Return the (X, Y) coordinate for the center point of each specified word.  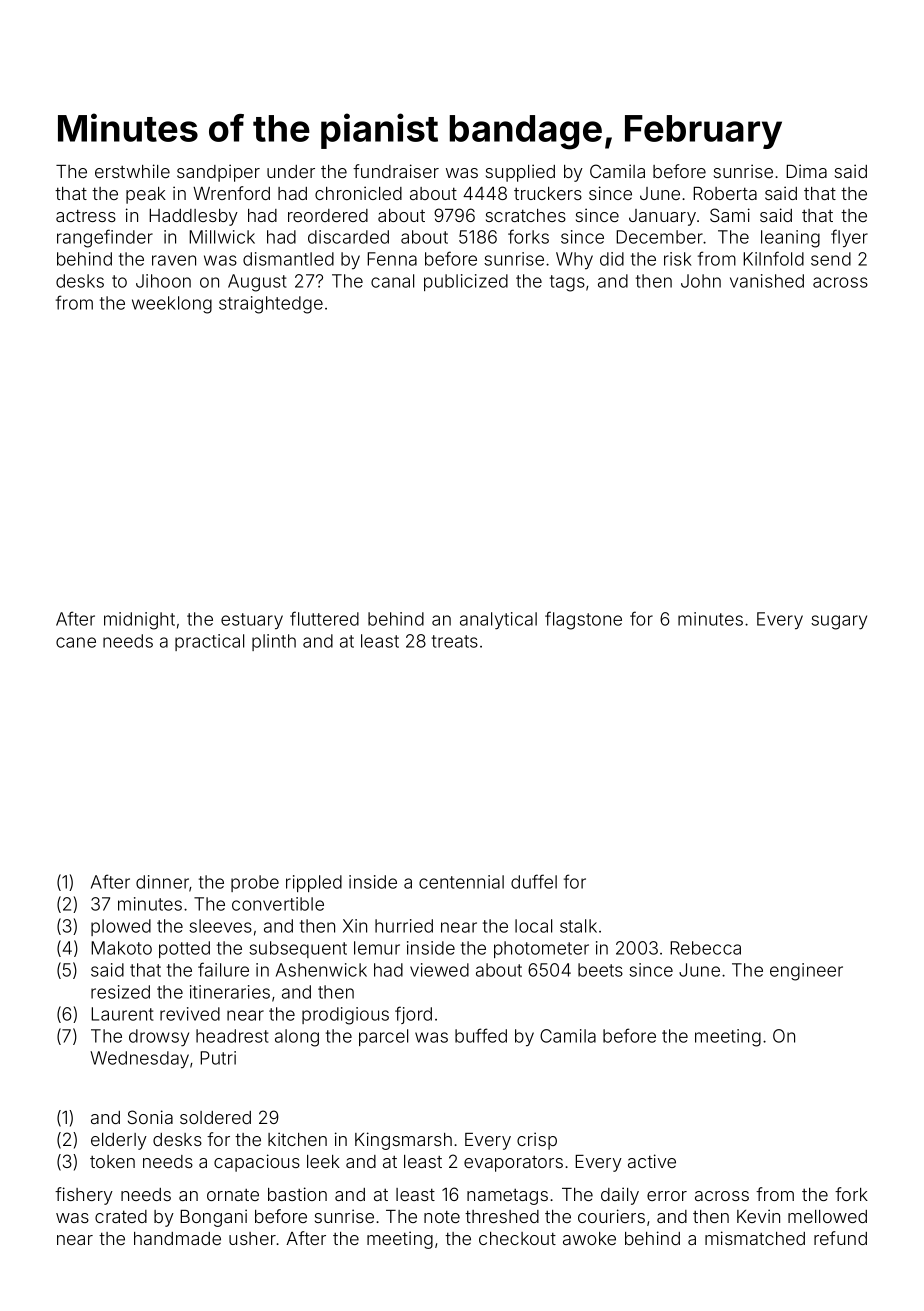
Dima (806, 171)
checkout (517, 1238)
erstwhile (132, 171)
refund (840, 1238)
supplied (520, 173)
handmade (177, 1238)
